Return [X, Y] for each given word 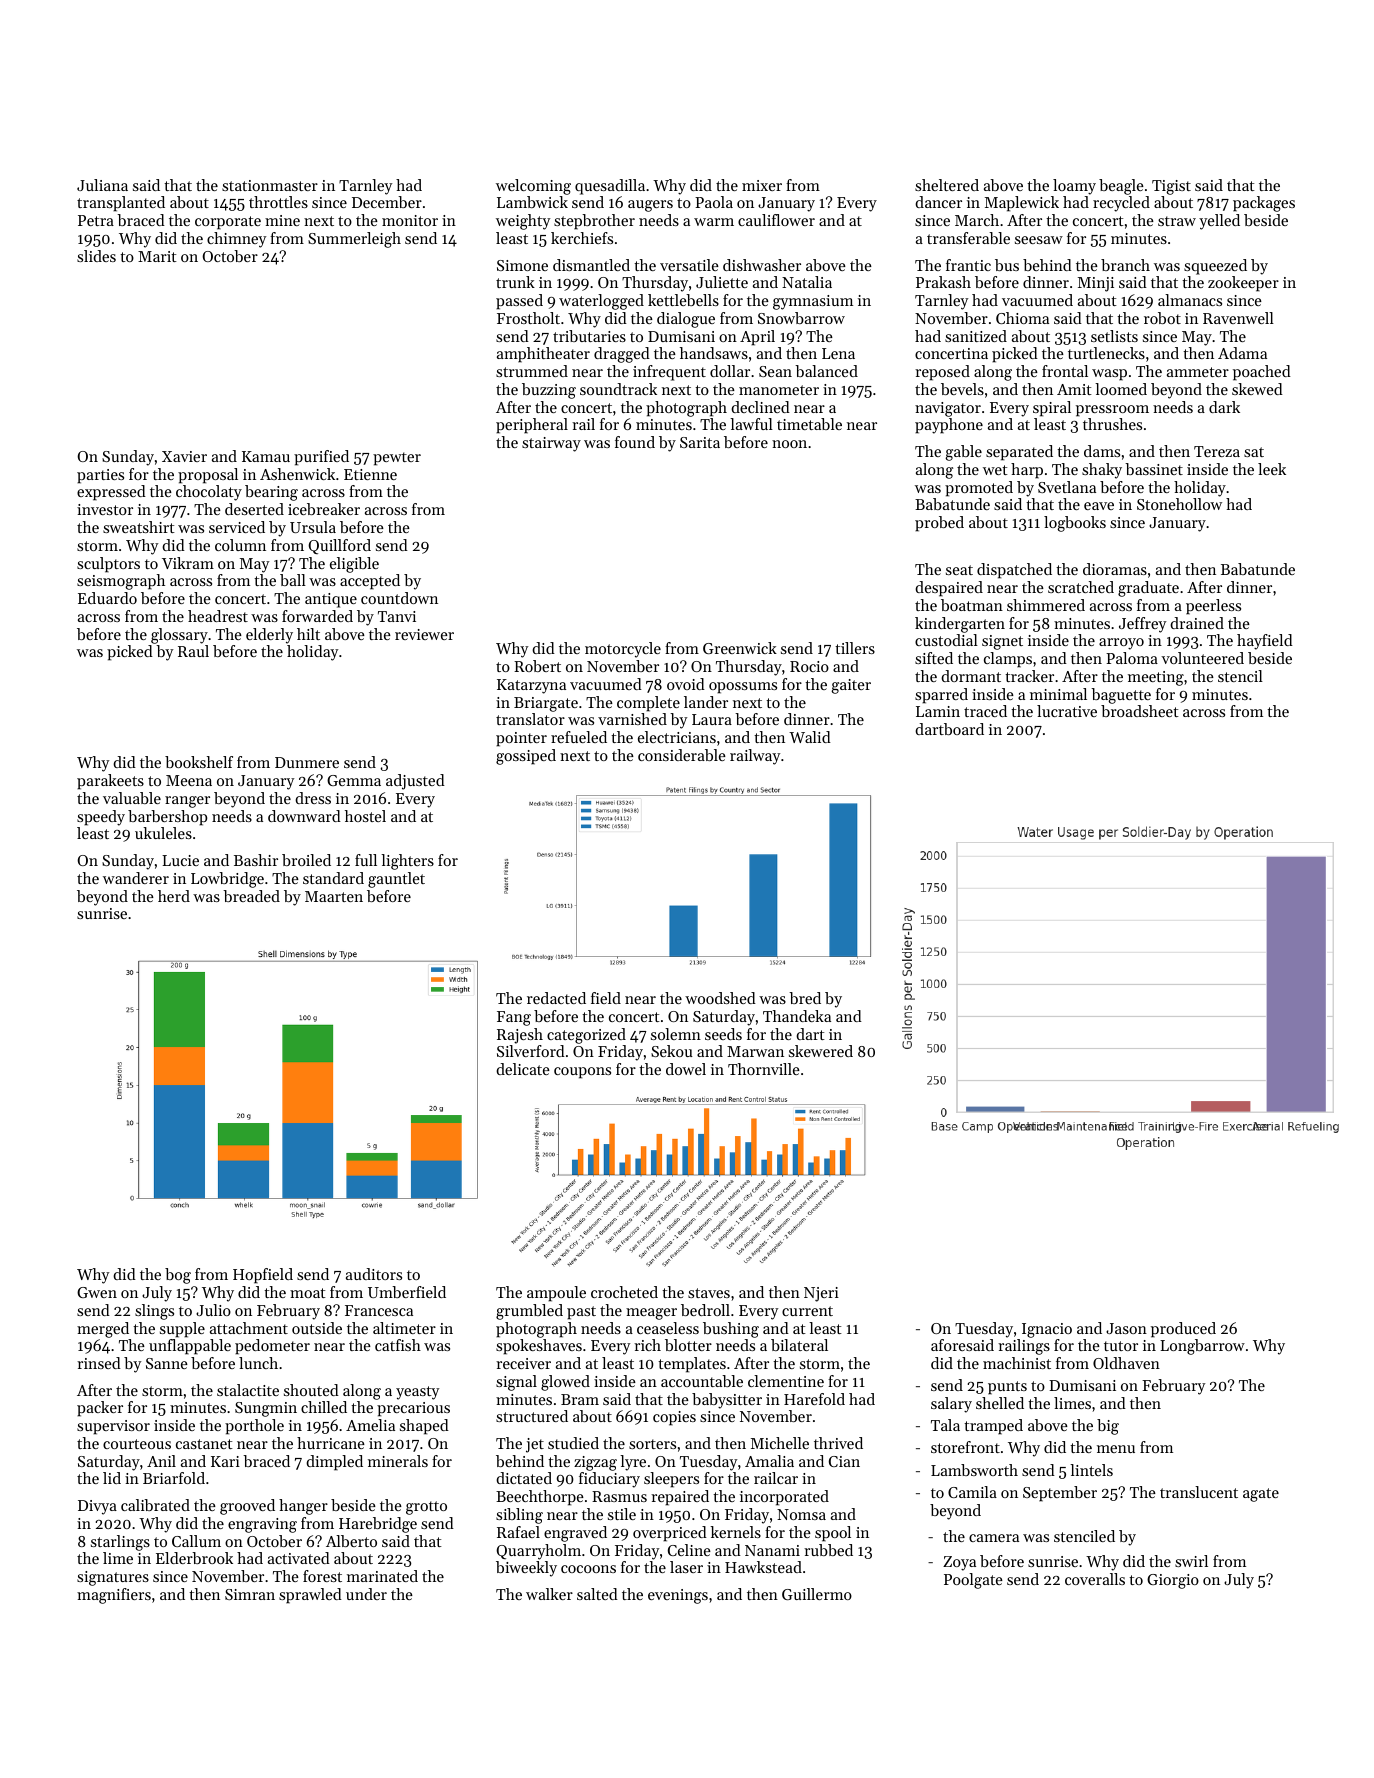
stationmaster [270, 185]
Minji [1096, 284]
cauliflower [776, 220]
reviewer [424, 634]
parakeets [110, 782]
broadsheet [1140, 711]
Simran [250, 1594]
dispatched [1014, 571]
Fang [514, 1018]
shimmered [1046, 605]
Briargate [546, 704]
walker [549, 1594]
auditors [374, 1274]
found [635, 442]
